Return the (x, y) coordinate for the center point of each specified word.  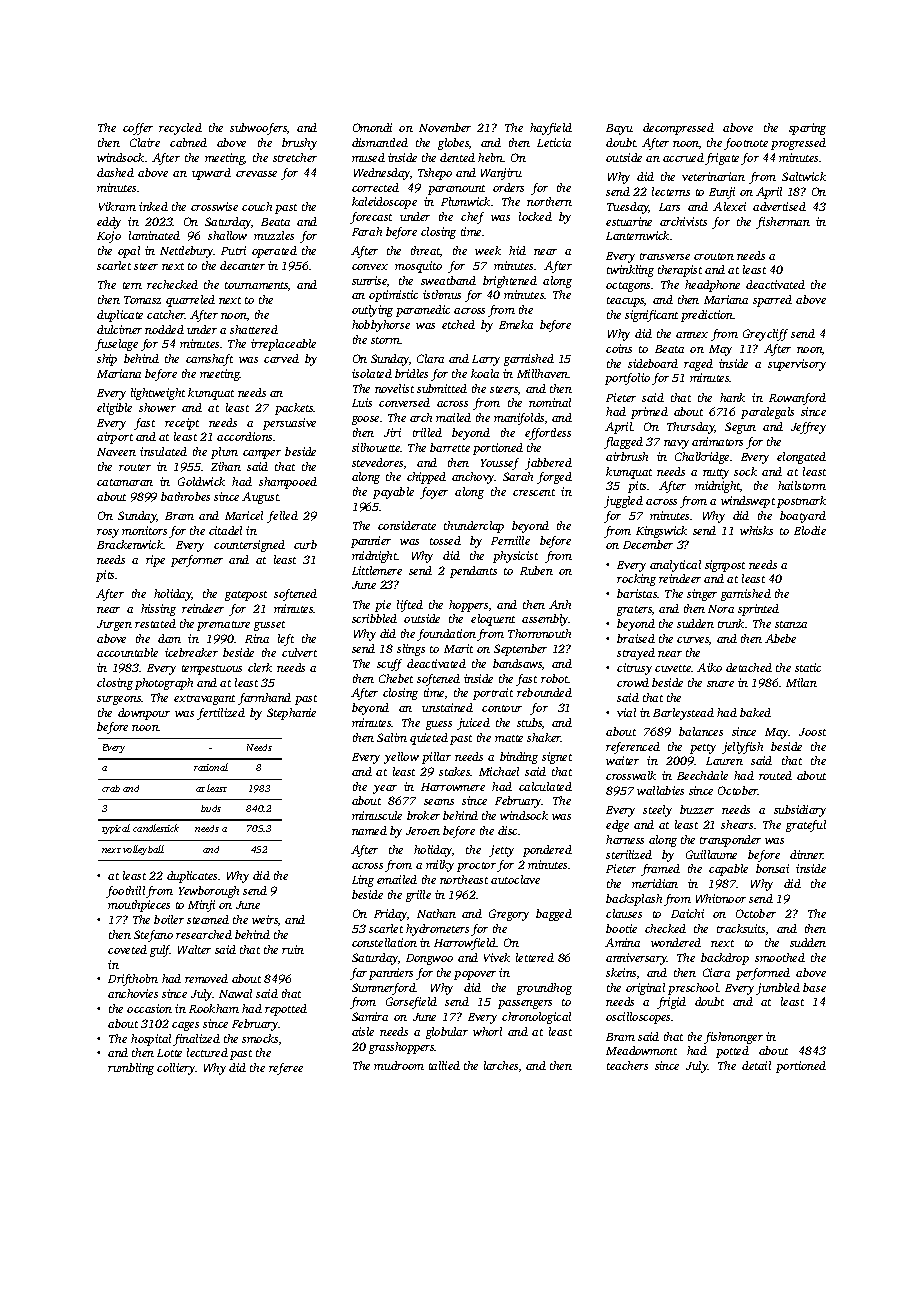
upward (211, 174)
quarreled (190, 301)
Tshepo (435, 174)
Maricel (244, 515)
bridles (411, 373)
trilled (427, 432)
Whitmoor (721, 898)
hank (732, 397)
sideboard (653, 363)
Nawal (235, 993)
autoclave (515, 879)
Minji (201, 906)
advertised (779, 206)
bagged (554, 915)
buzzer (697, 809)
